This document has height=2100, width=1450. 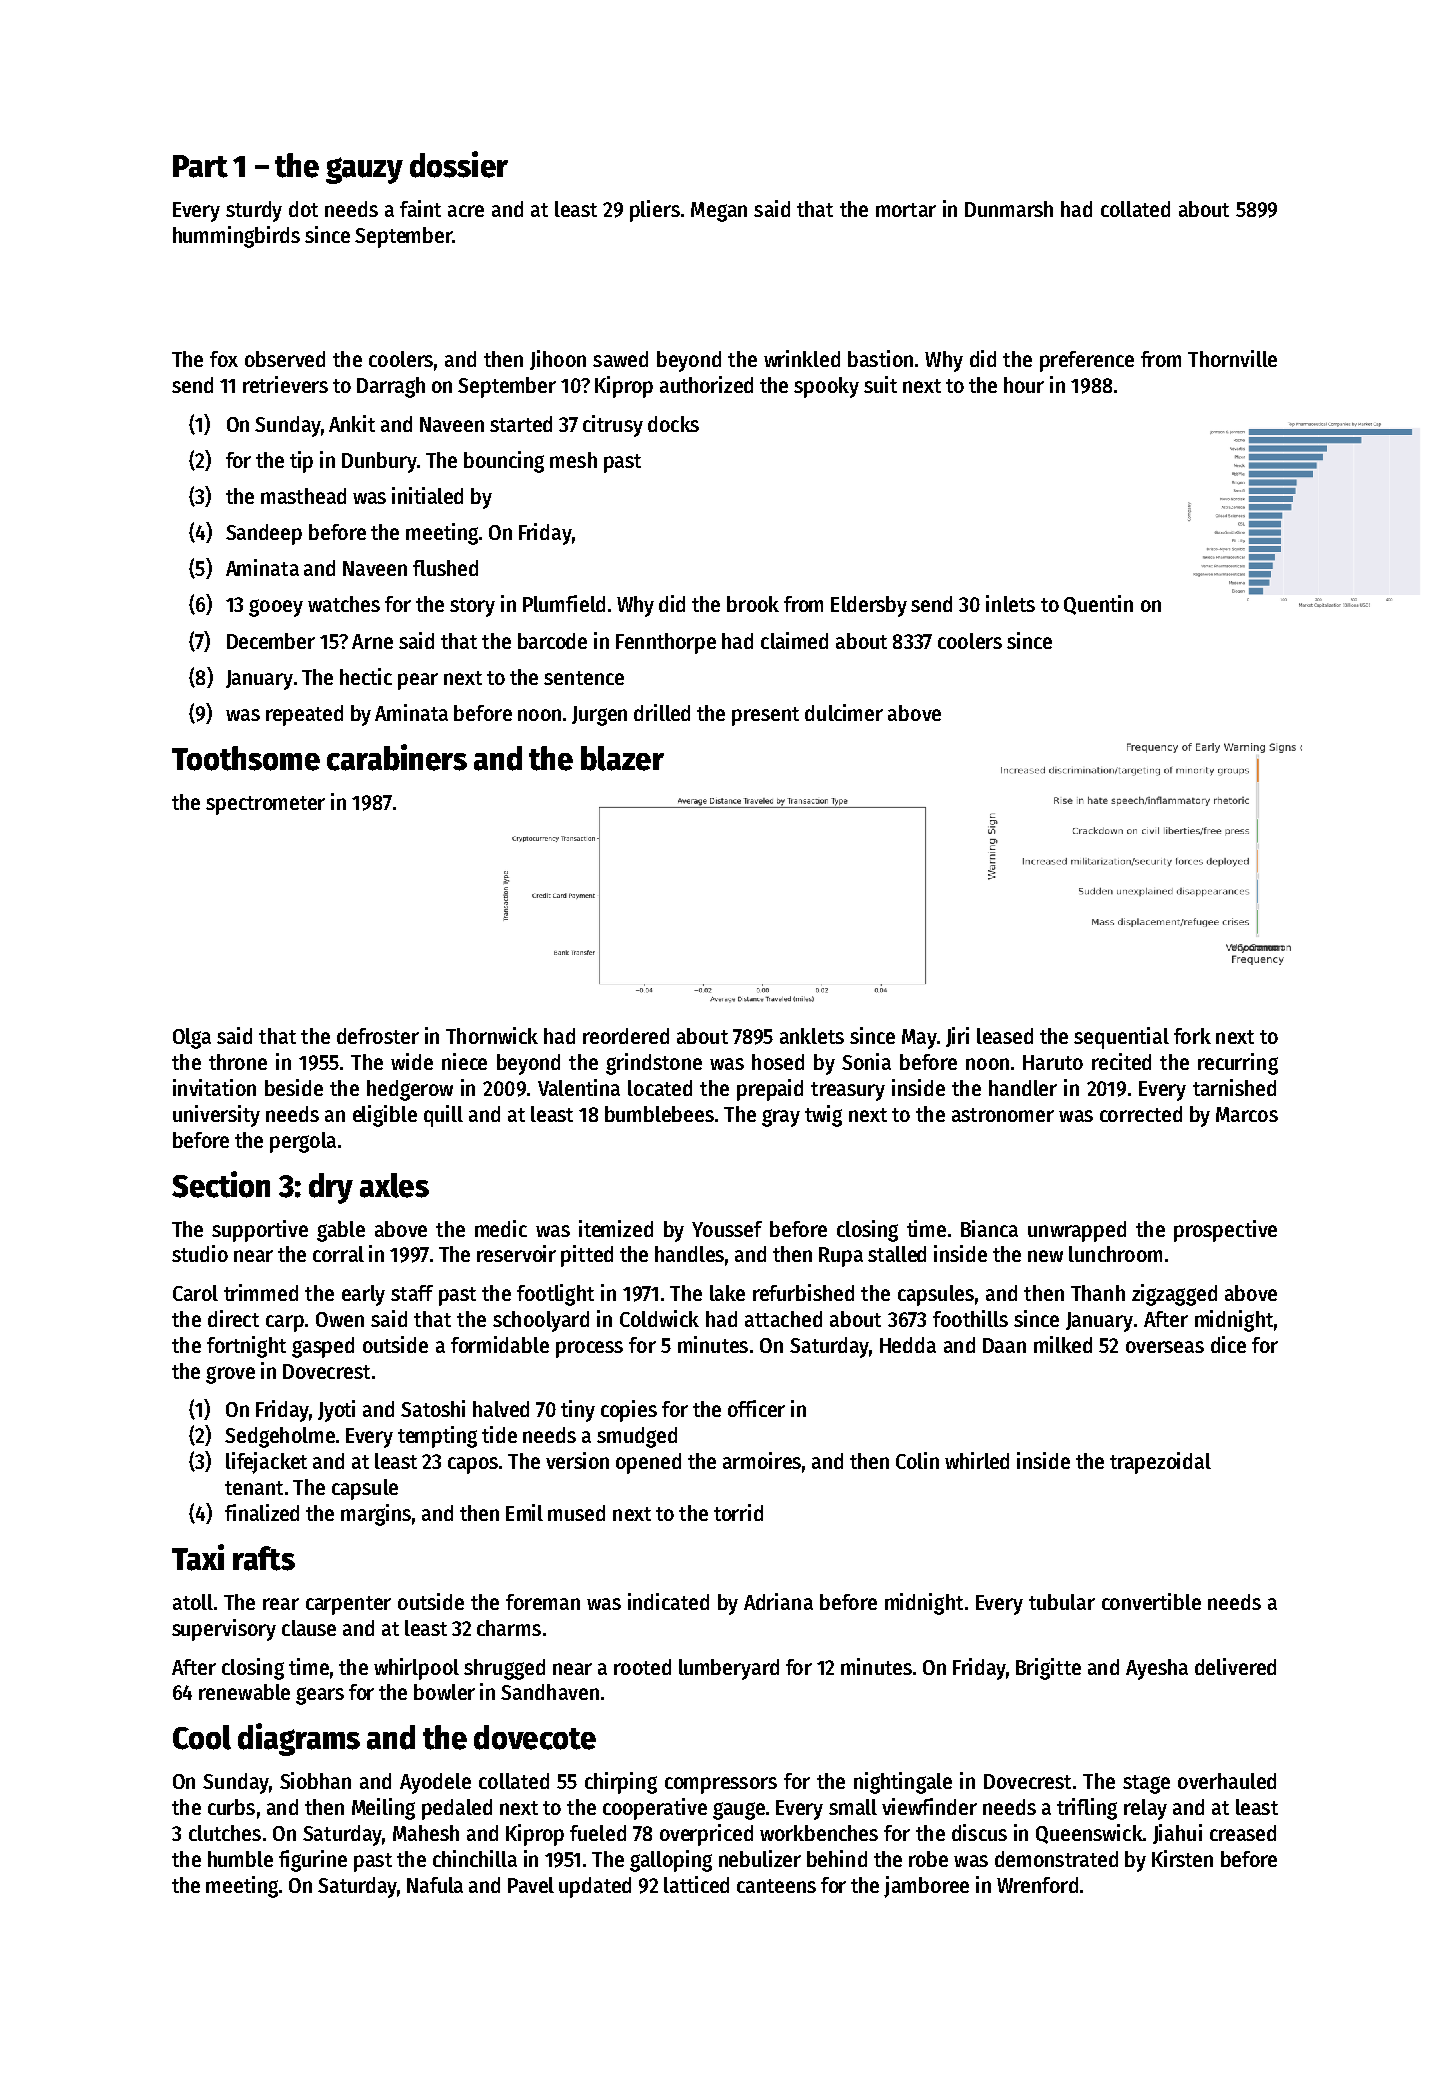 I want to click on Dunmarsh, so click(x=1009, y=209).
